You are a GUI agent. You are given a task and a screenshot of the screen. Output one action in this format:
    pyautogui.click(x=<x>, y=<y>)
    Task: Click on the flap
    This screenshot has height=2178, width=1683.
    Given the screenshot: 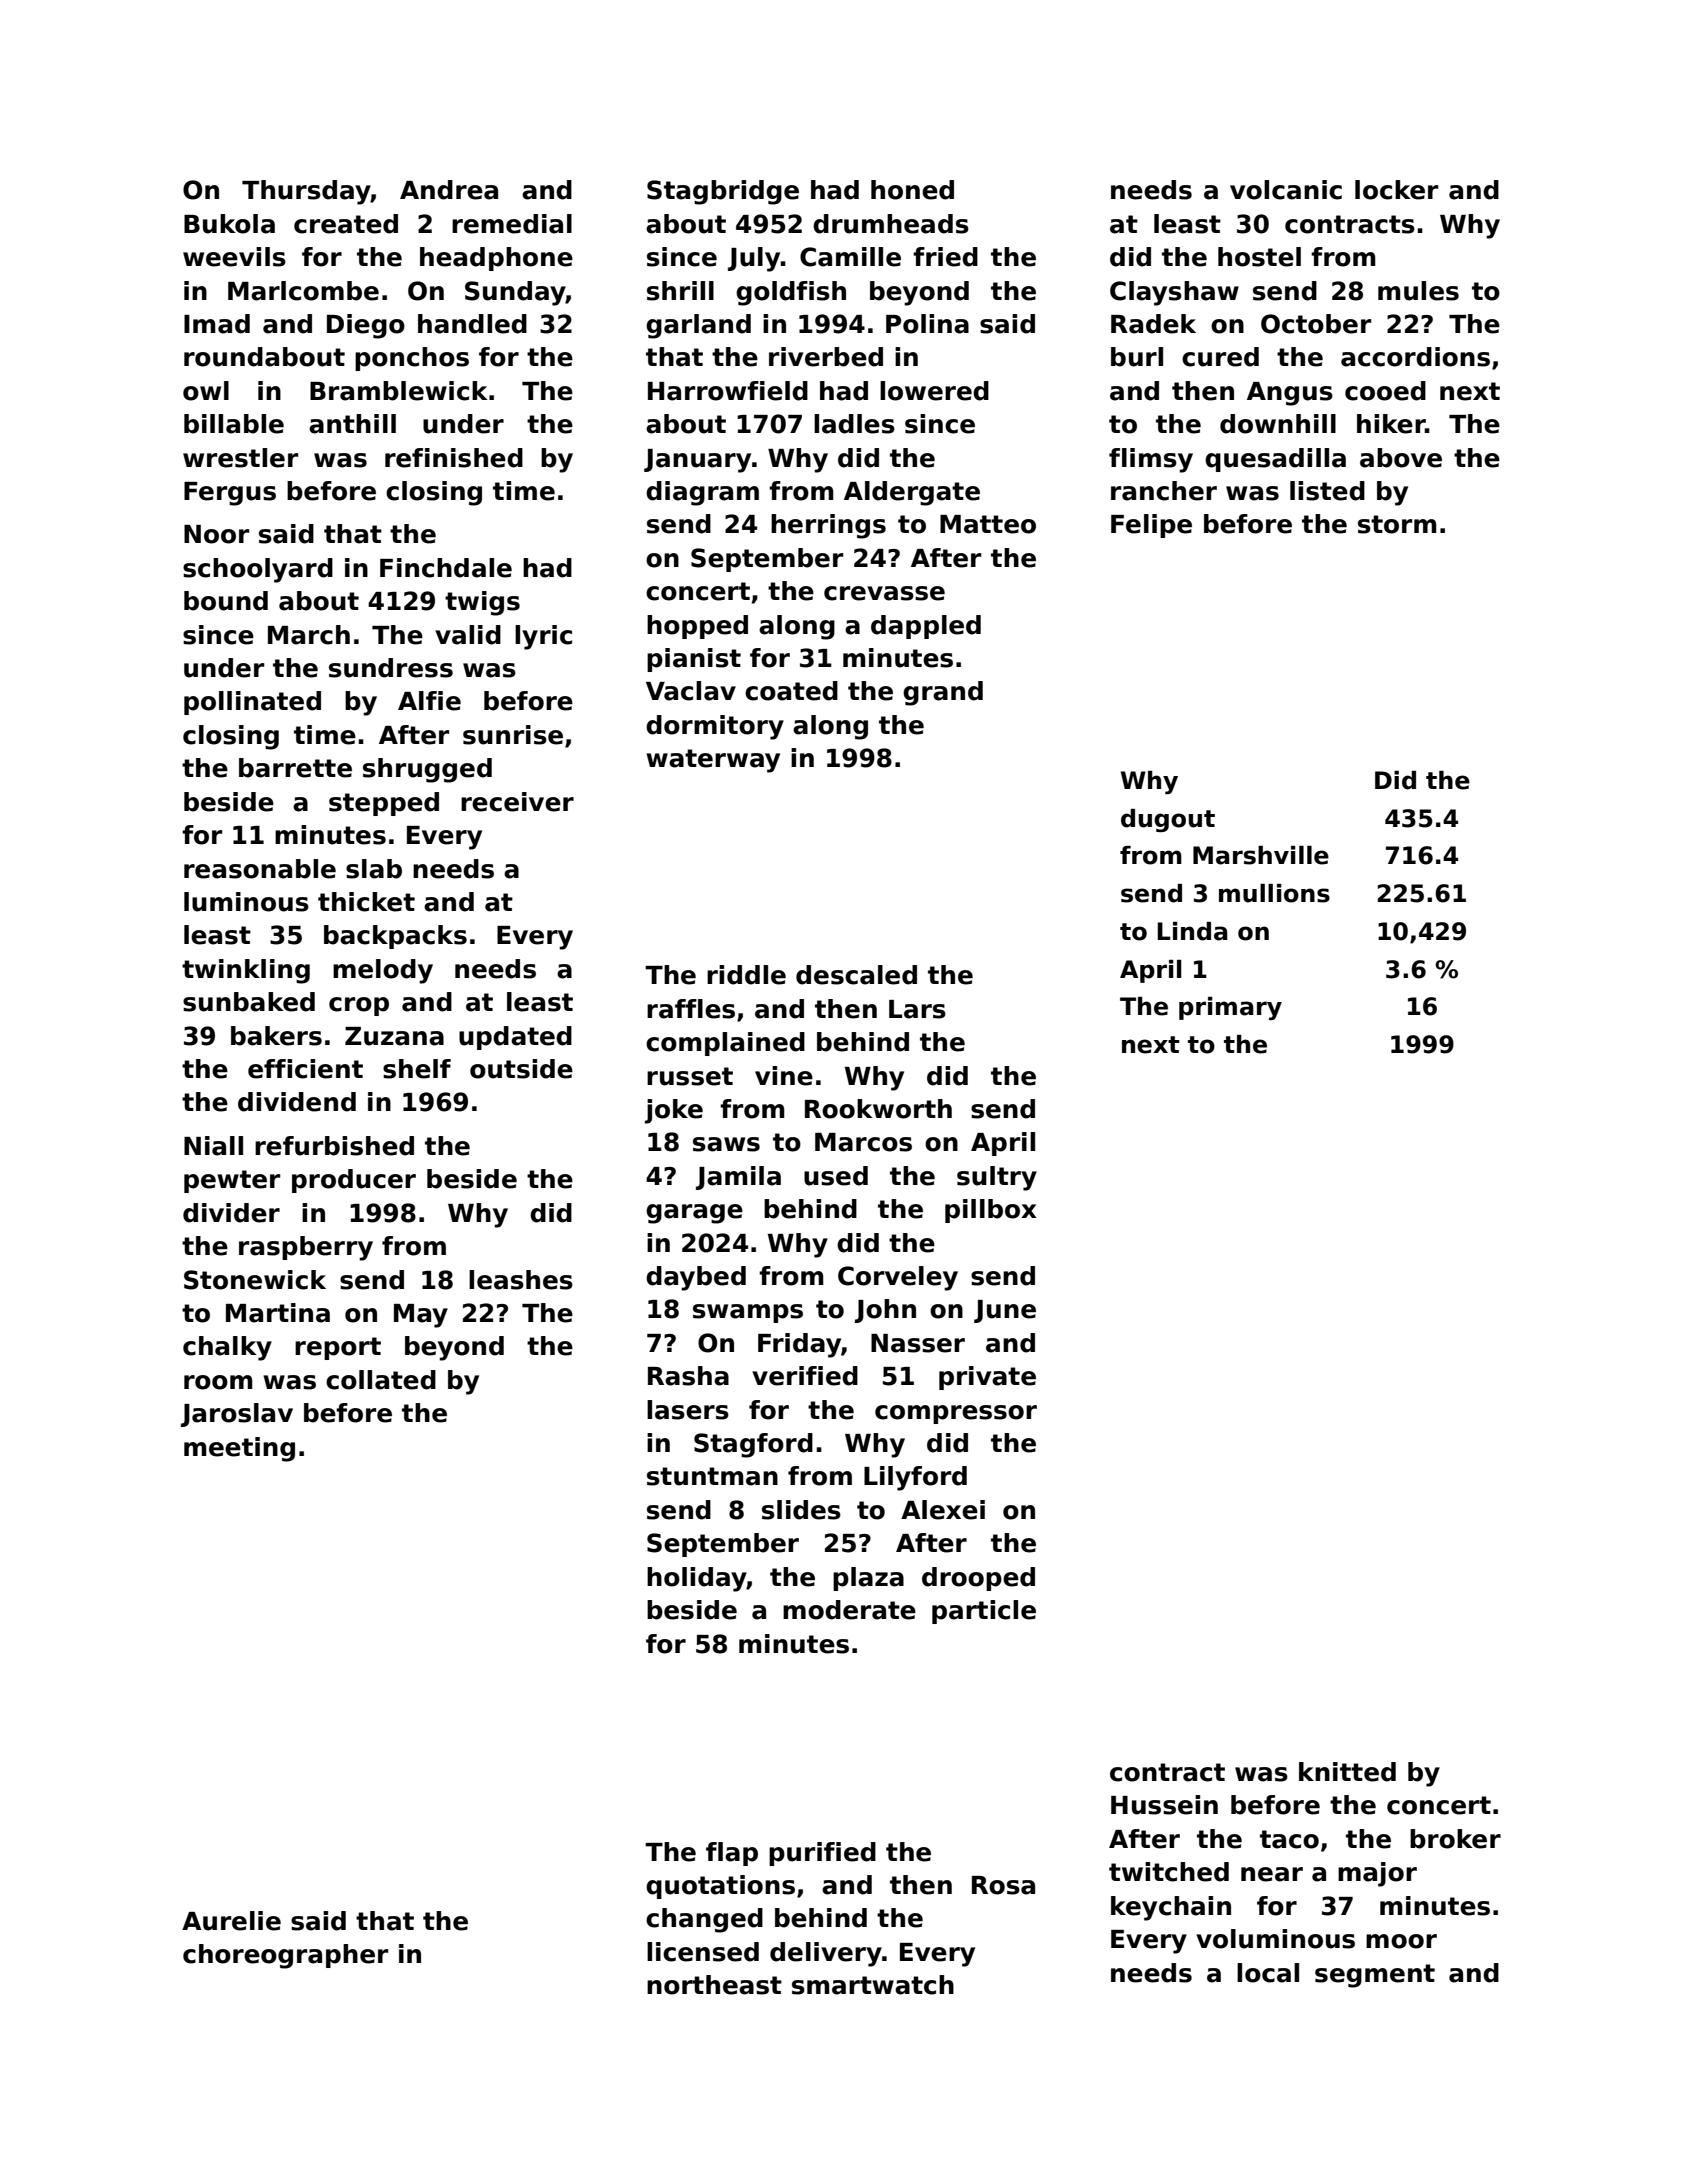 What is the action you would take?
    pyautogui.click(x=732, y=1854)
